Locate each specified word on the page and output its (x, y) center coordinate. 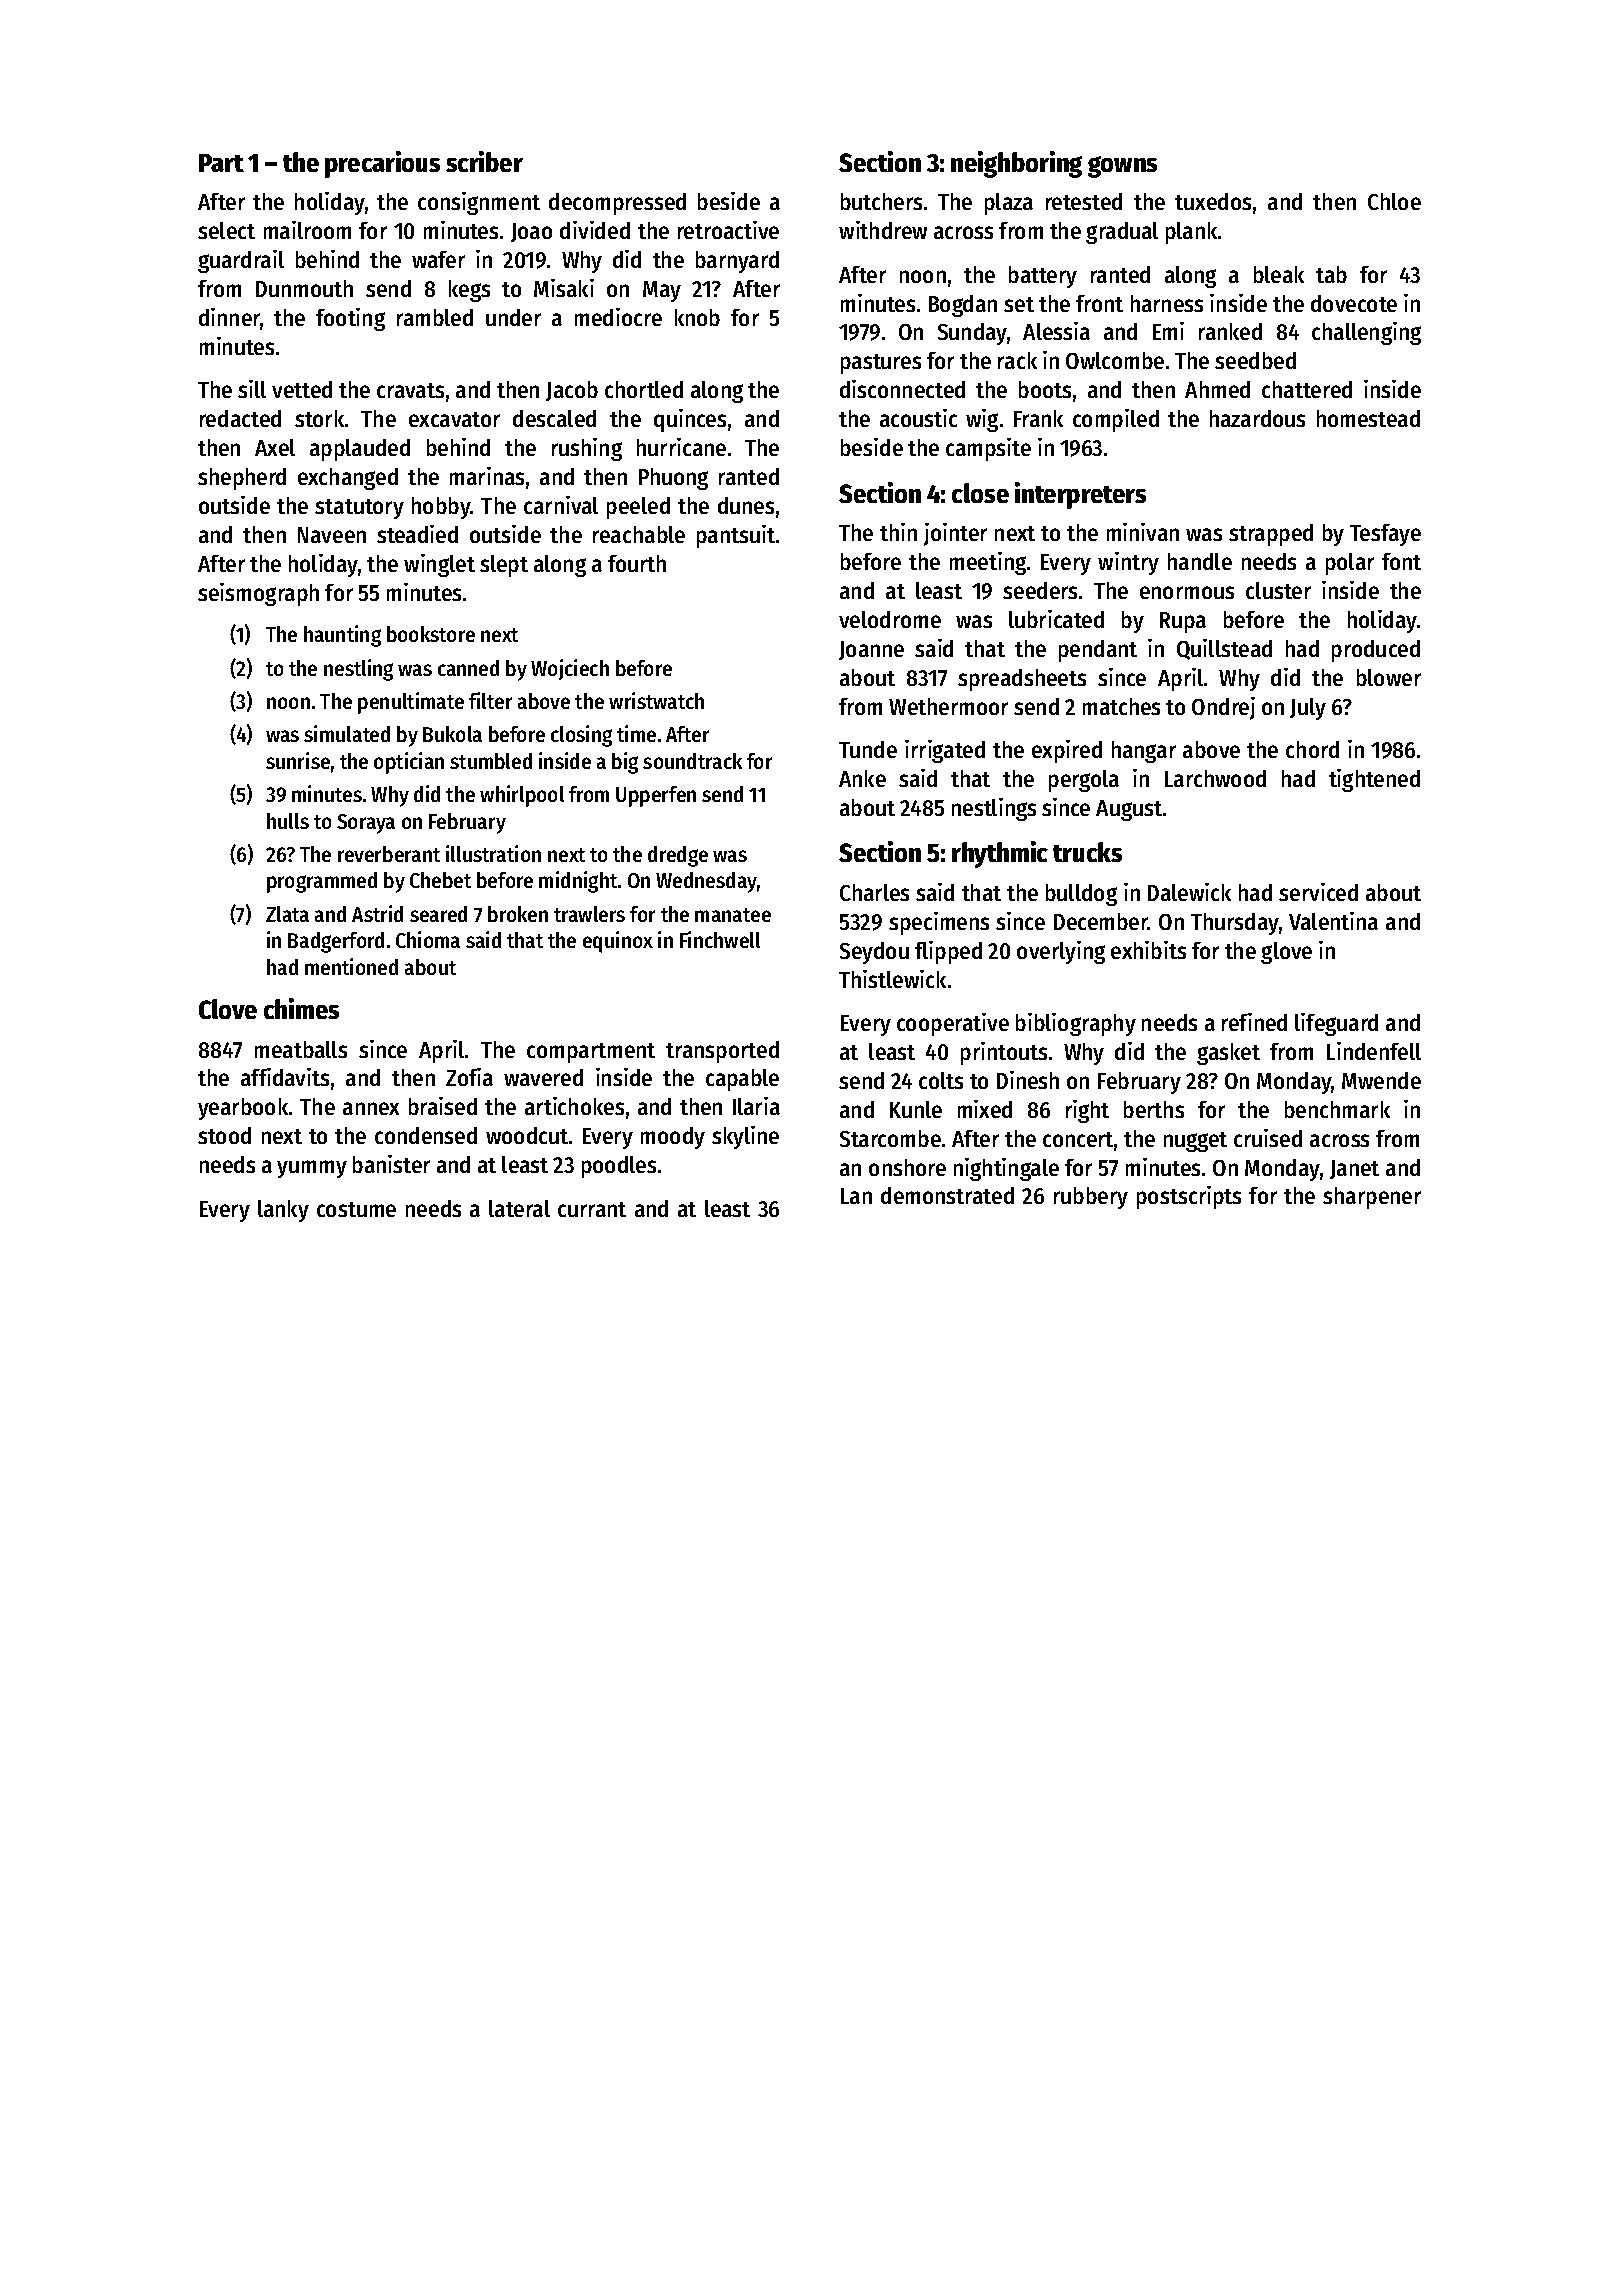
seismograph (258, 594)
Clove (228, 1009)
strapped (1271, 535)
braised (443, 1106)
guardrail (241, 261)
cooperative (953, 1024)
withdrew (883, 230)
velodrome (890, 619)
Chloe (1394, 201)
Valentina (1333, 921)
